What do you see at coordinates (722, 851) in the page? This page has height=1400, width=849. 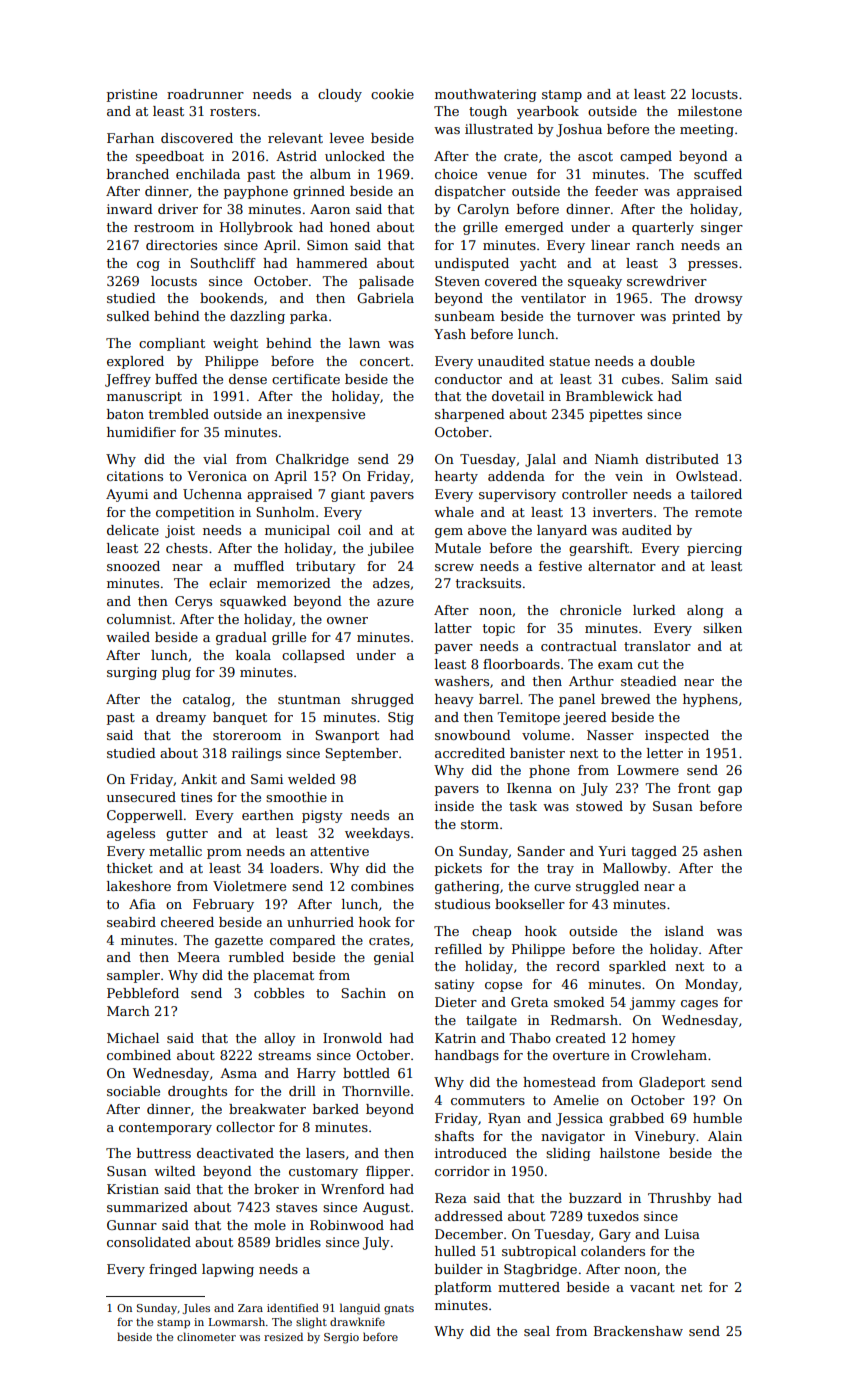 I see `ashen` at bounding box center [722, 851].
